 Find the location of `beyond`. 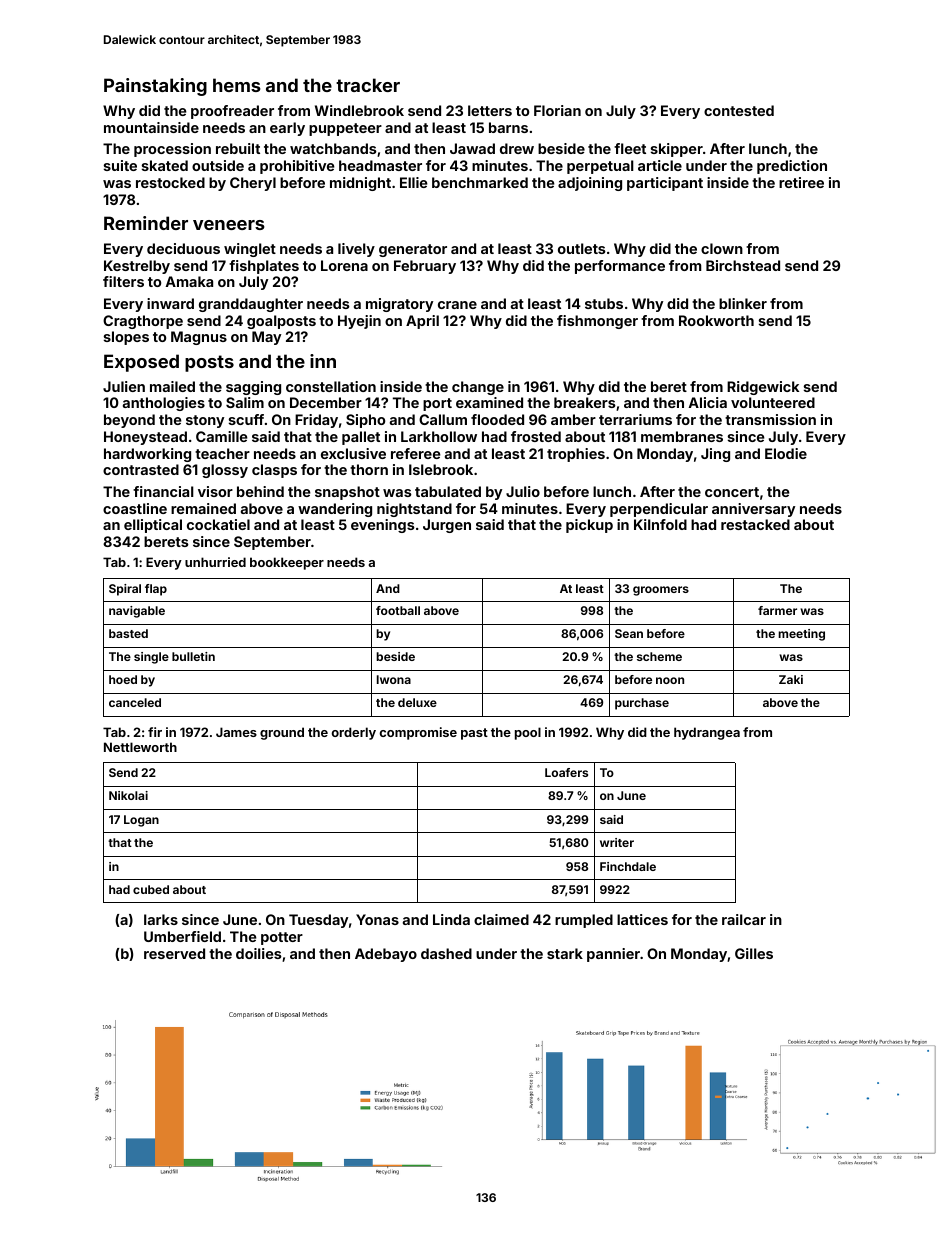

beyond is located at coordinates (129, 421).
